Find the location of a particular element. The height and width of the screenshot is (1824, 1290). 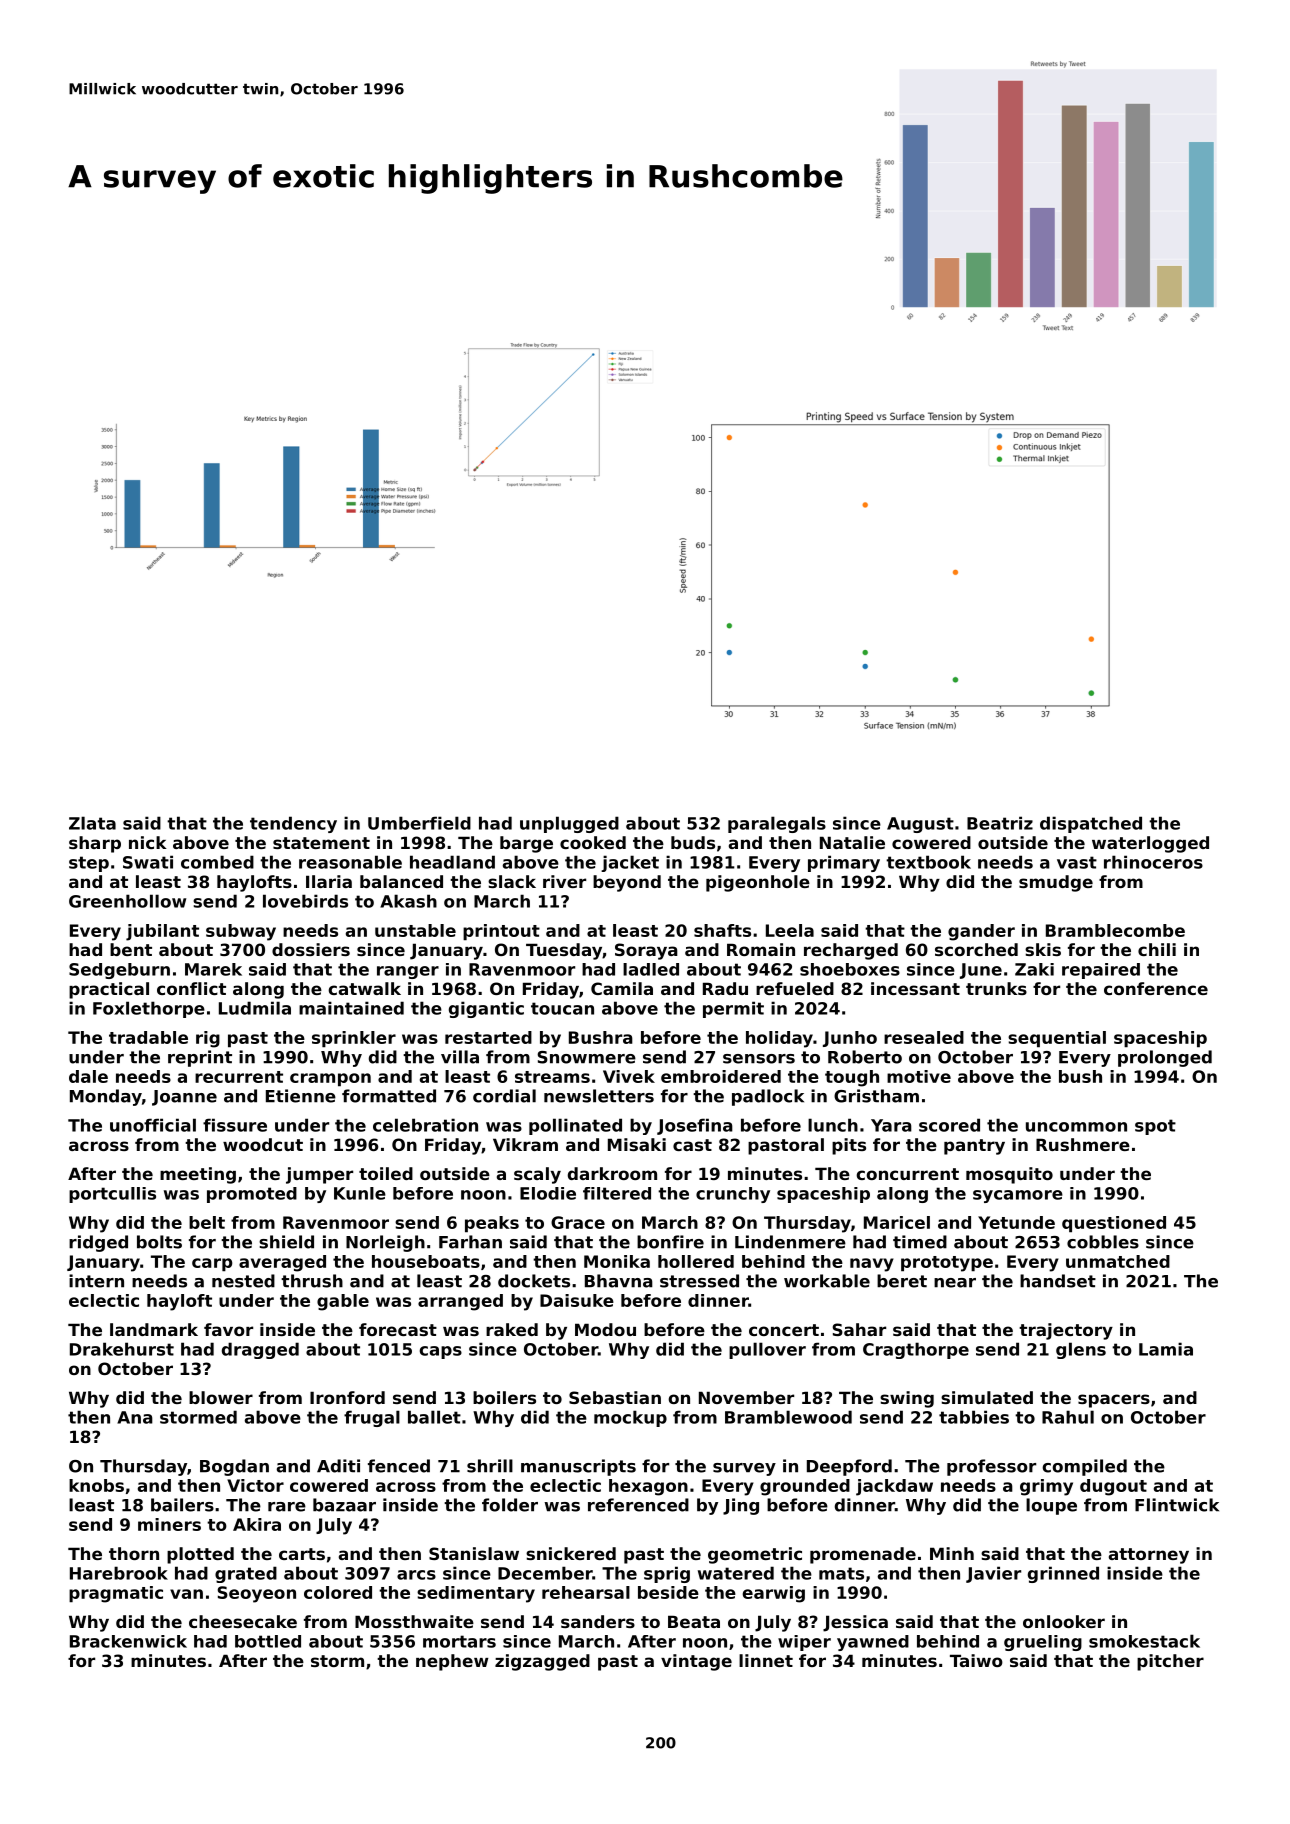

Modou is located at coordinates (605, 1329).
